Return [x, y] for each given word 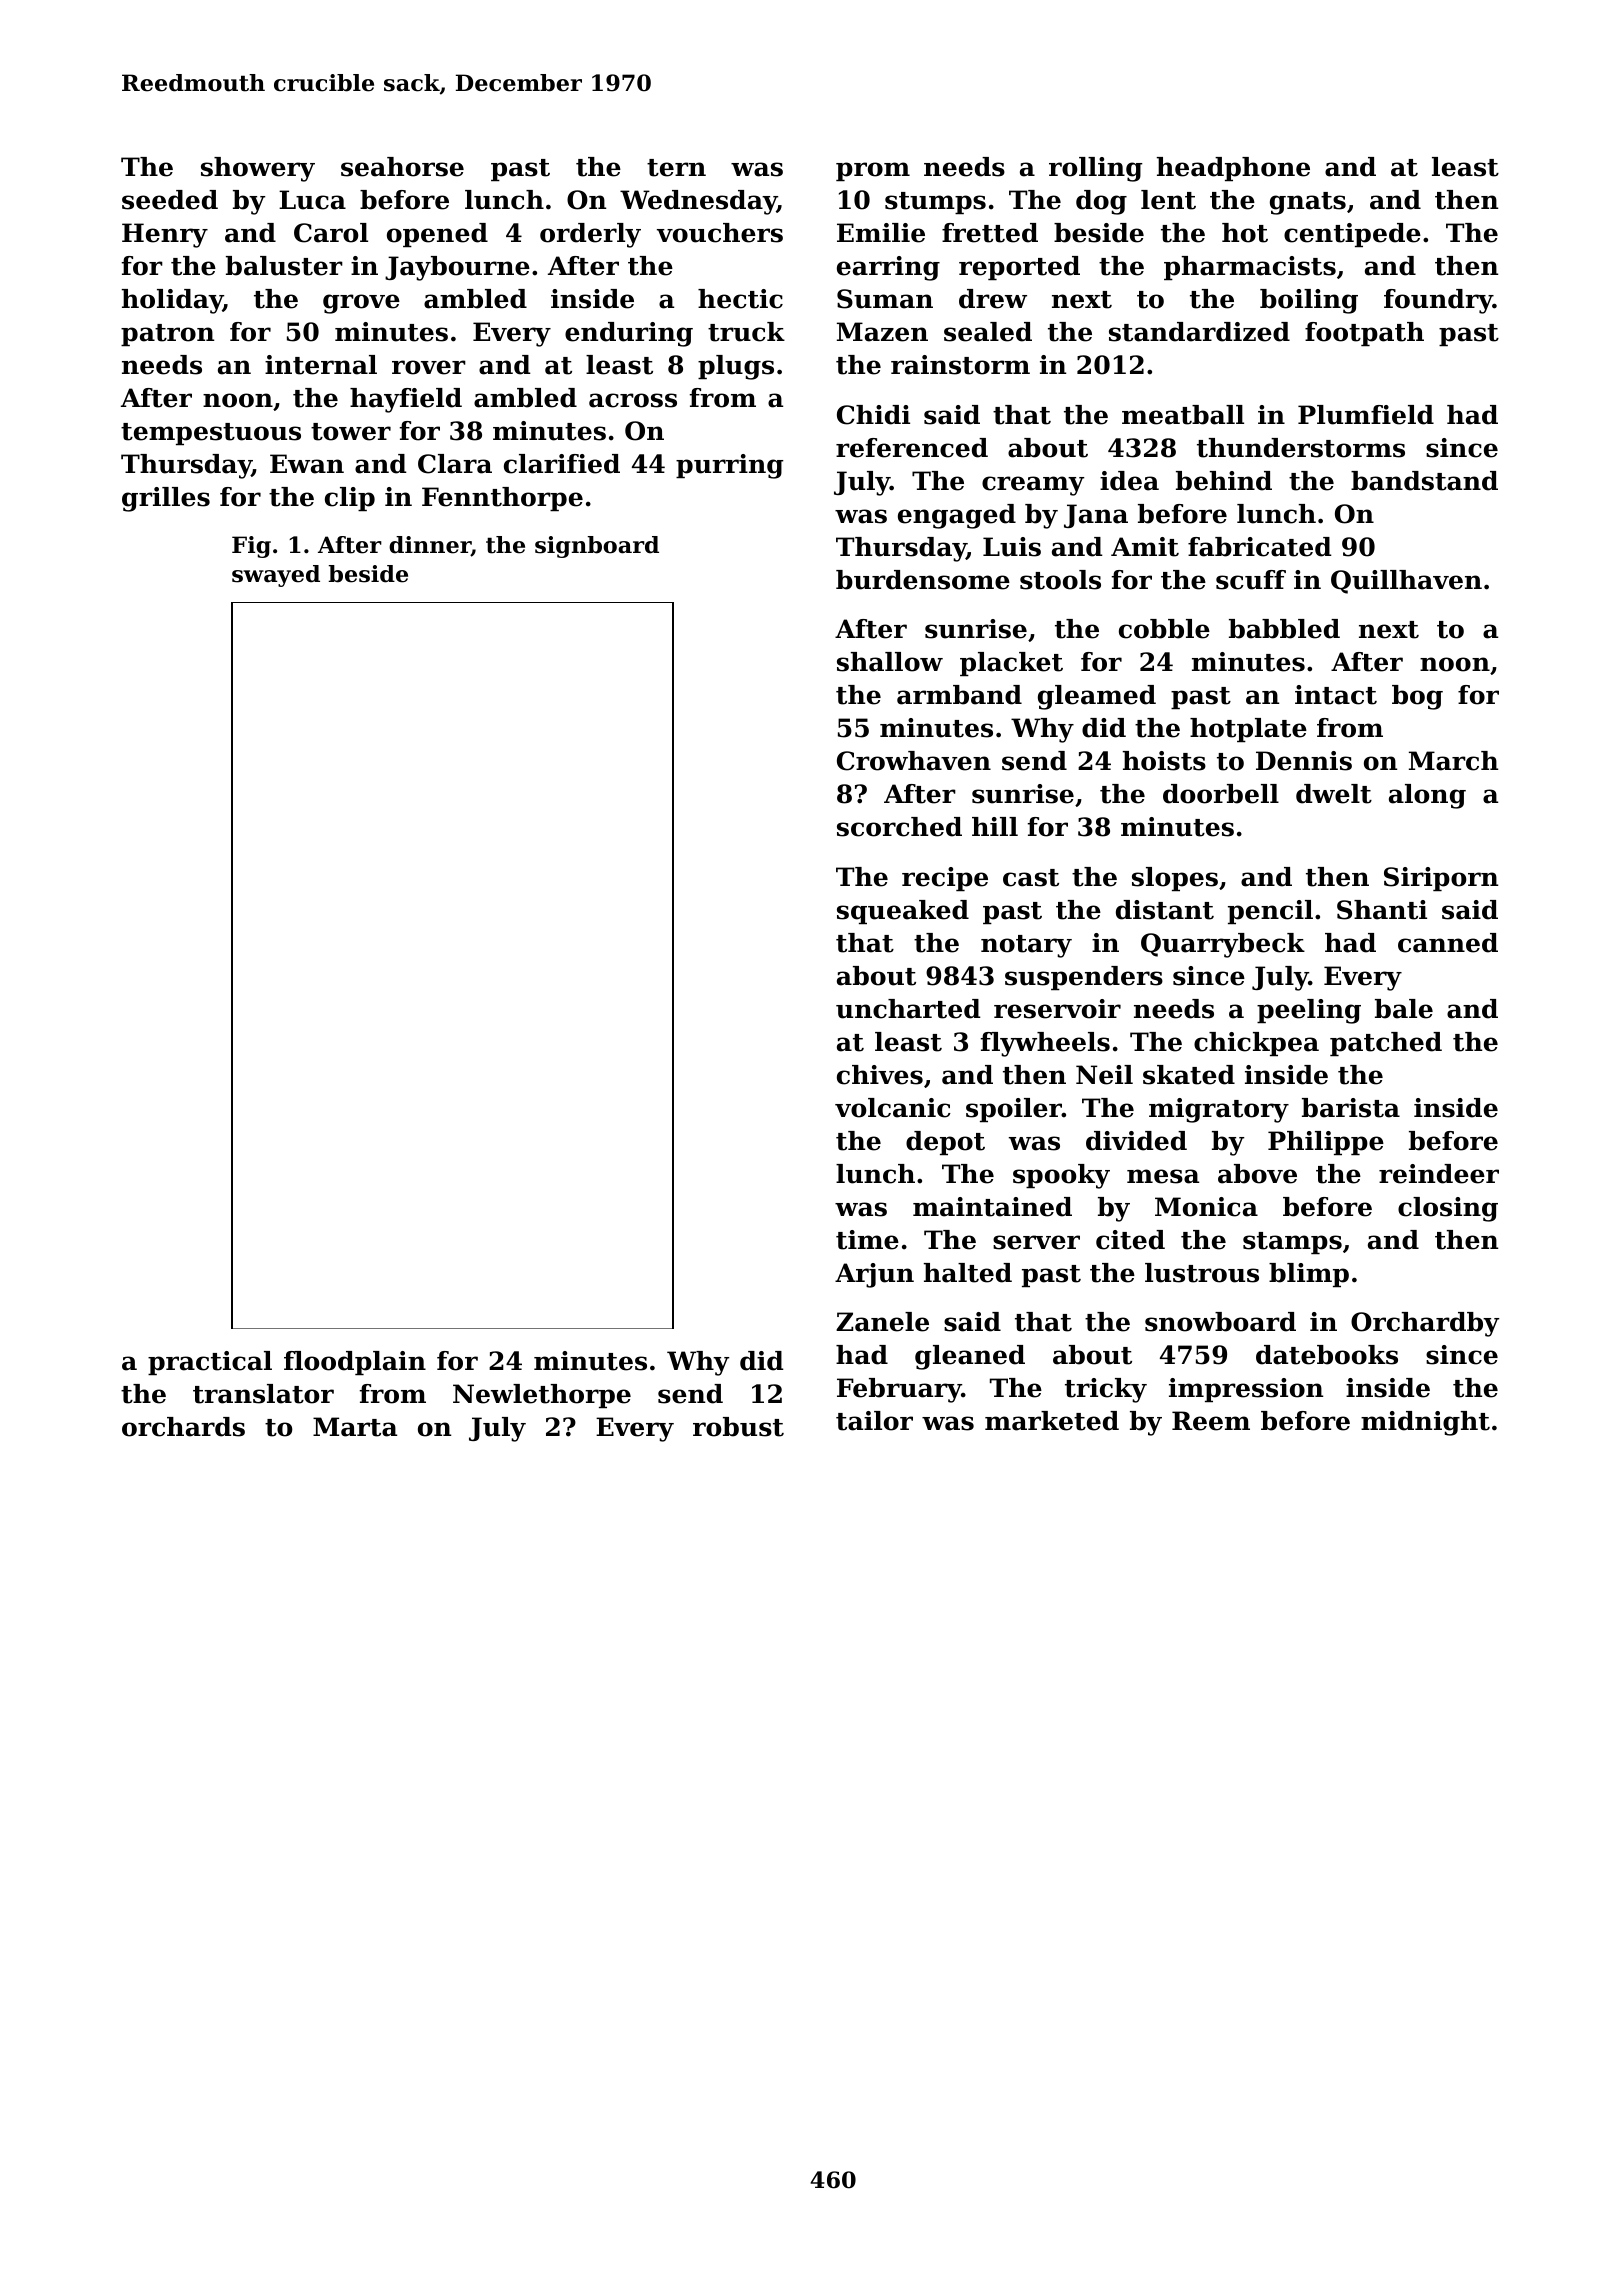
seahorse [402, 167]
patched [1386, 1044]
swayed [276, 576]
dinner [430, 546]
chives [880, 1075]
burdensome [923, 580]
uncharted [908, 1009]
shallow [890, 662]
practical [210, 1363]
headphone [1233, 169]
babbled [1284, 629]
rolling [1096, 169]
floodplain [355, 1363]
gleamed [1097, 697]
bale [1404, 1009]
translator [263, 1394]
